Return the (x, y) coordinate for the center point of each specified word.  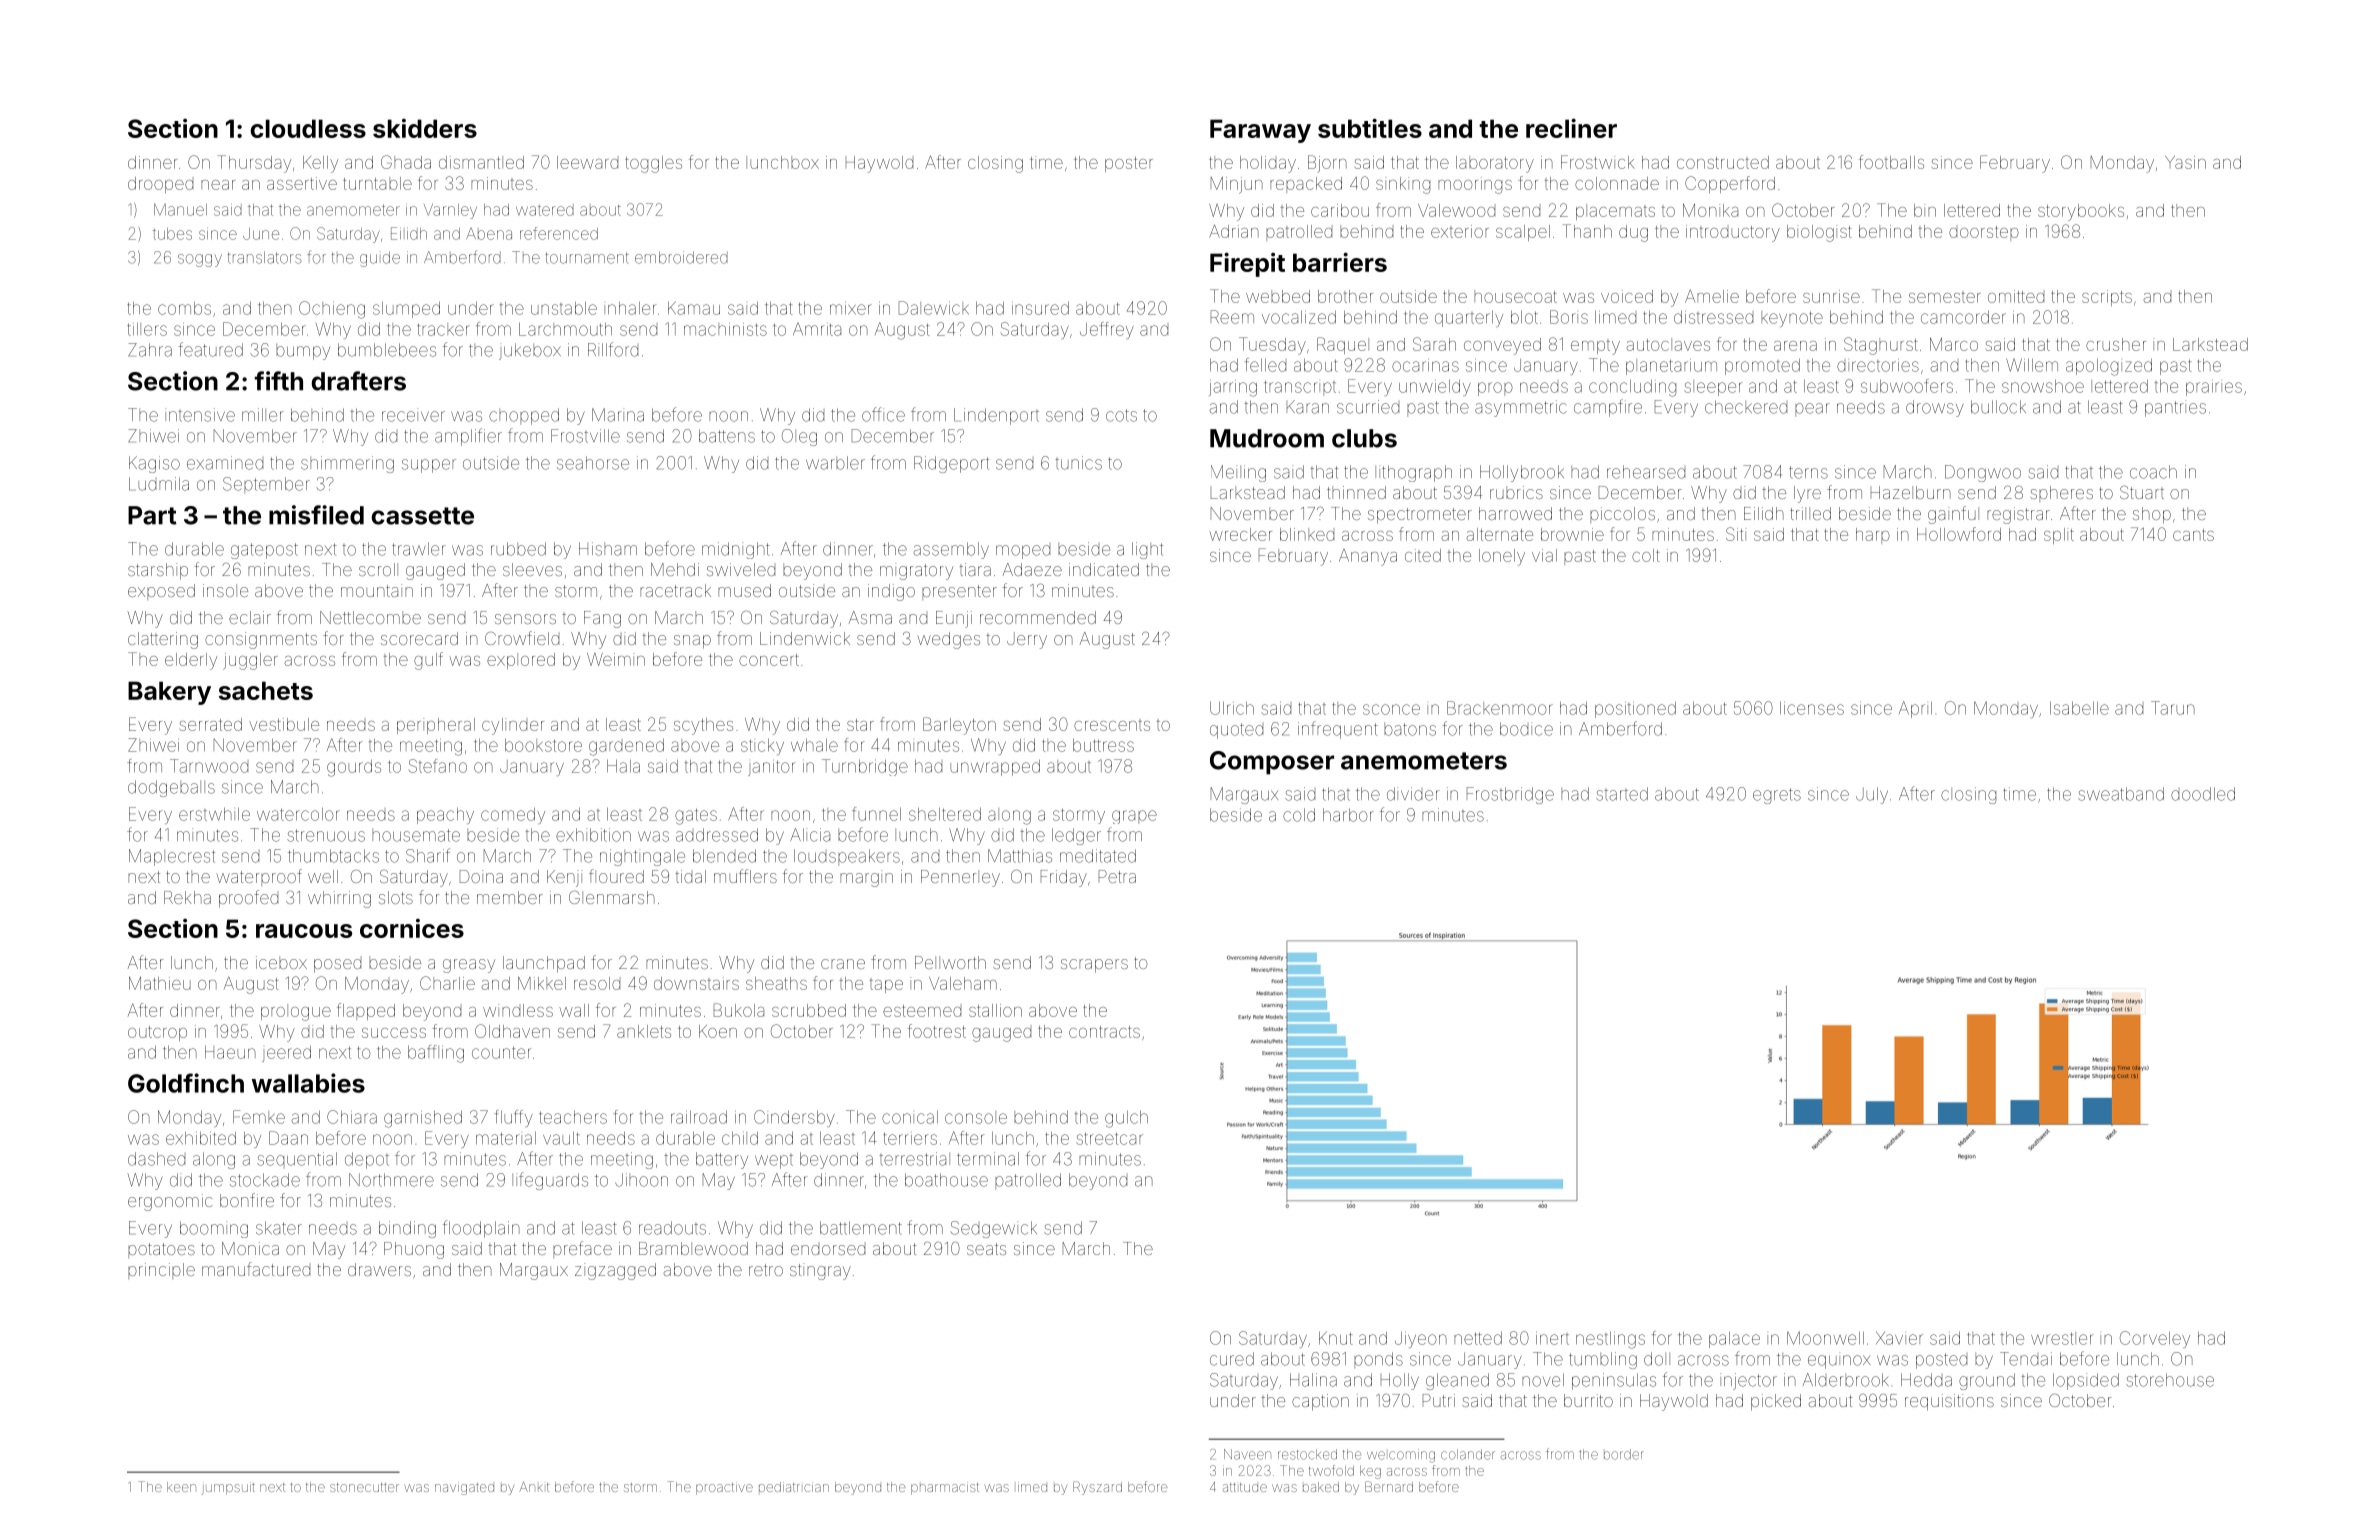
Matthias (1020, 856)
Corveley (2155, 1339)
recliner (1571, 128)
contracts (1104, 1032)
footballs (1891, 162)
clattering (163, 640)
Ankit (534, 1487)
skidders (425, 128)
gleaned (1457, 1381)
